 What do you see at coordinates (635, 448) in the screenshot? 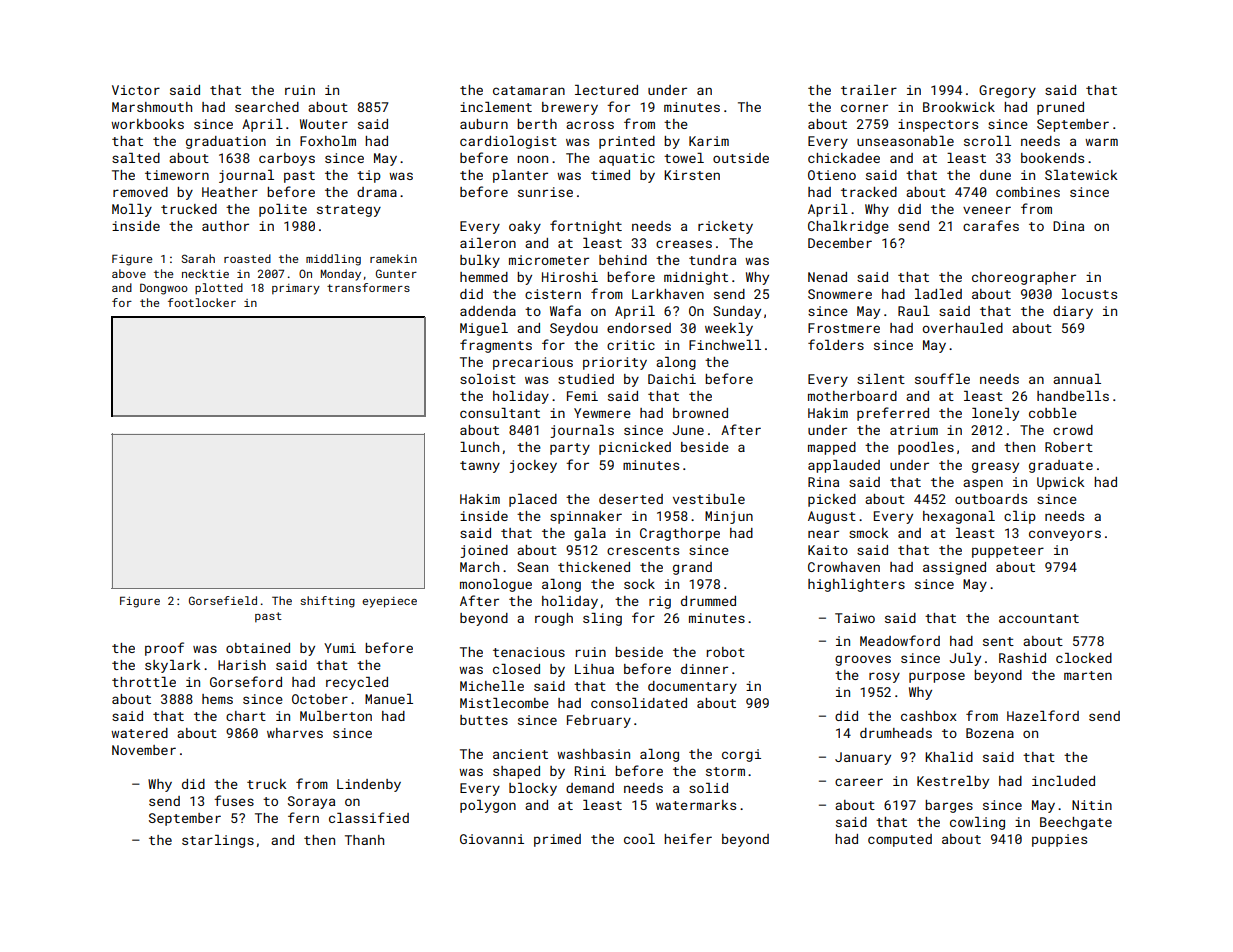
I see `picnicked` at bounding box center [635, 448].
